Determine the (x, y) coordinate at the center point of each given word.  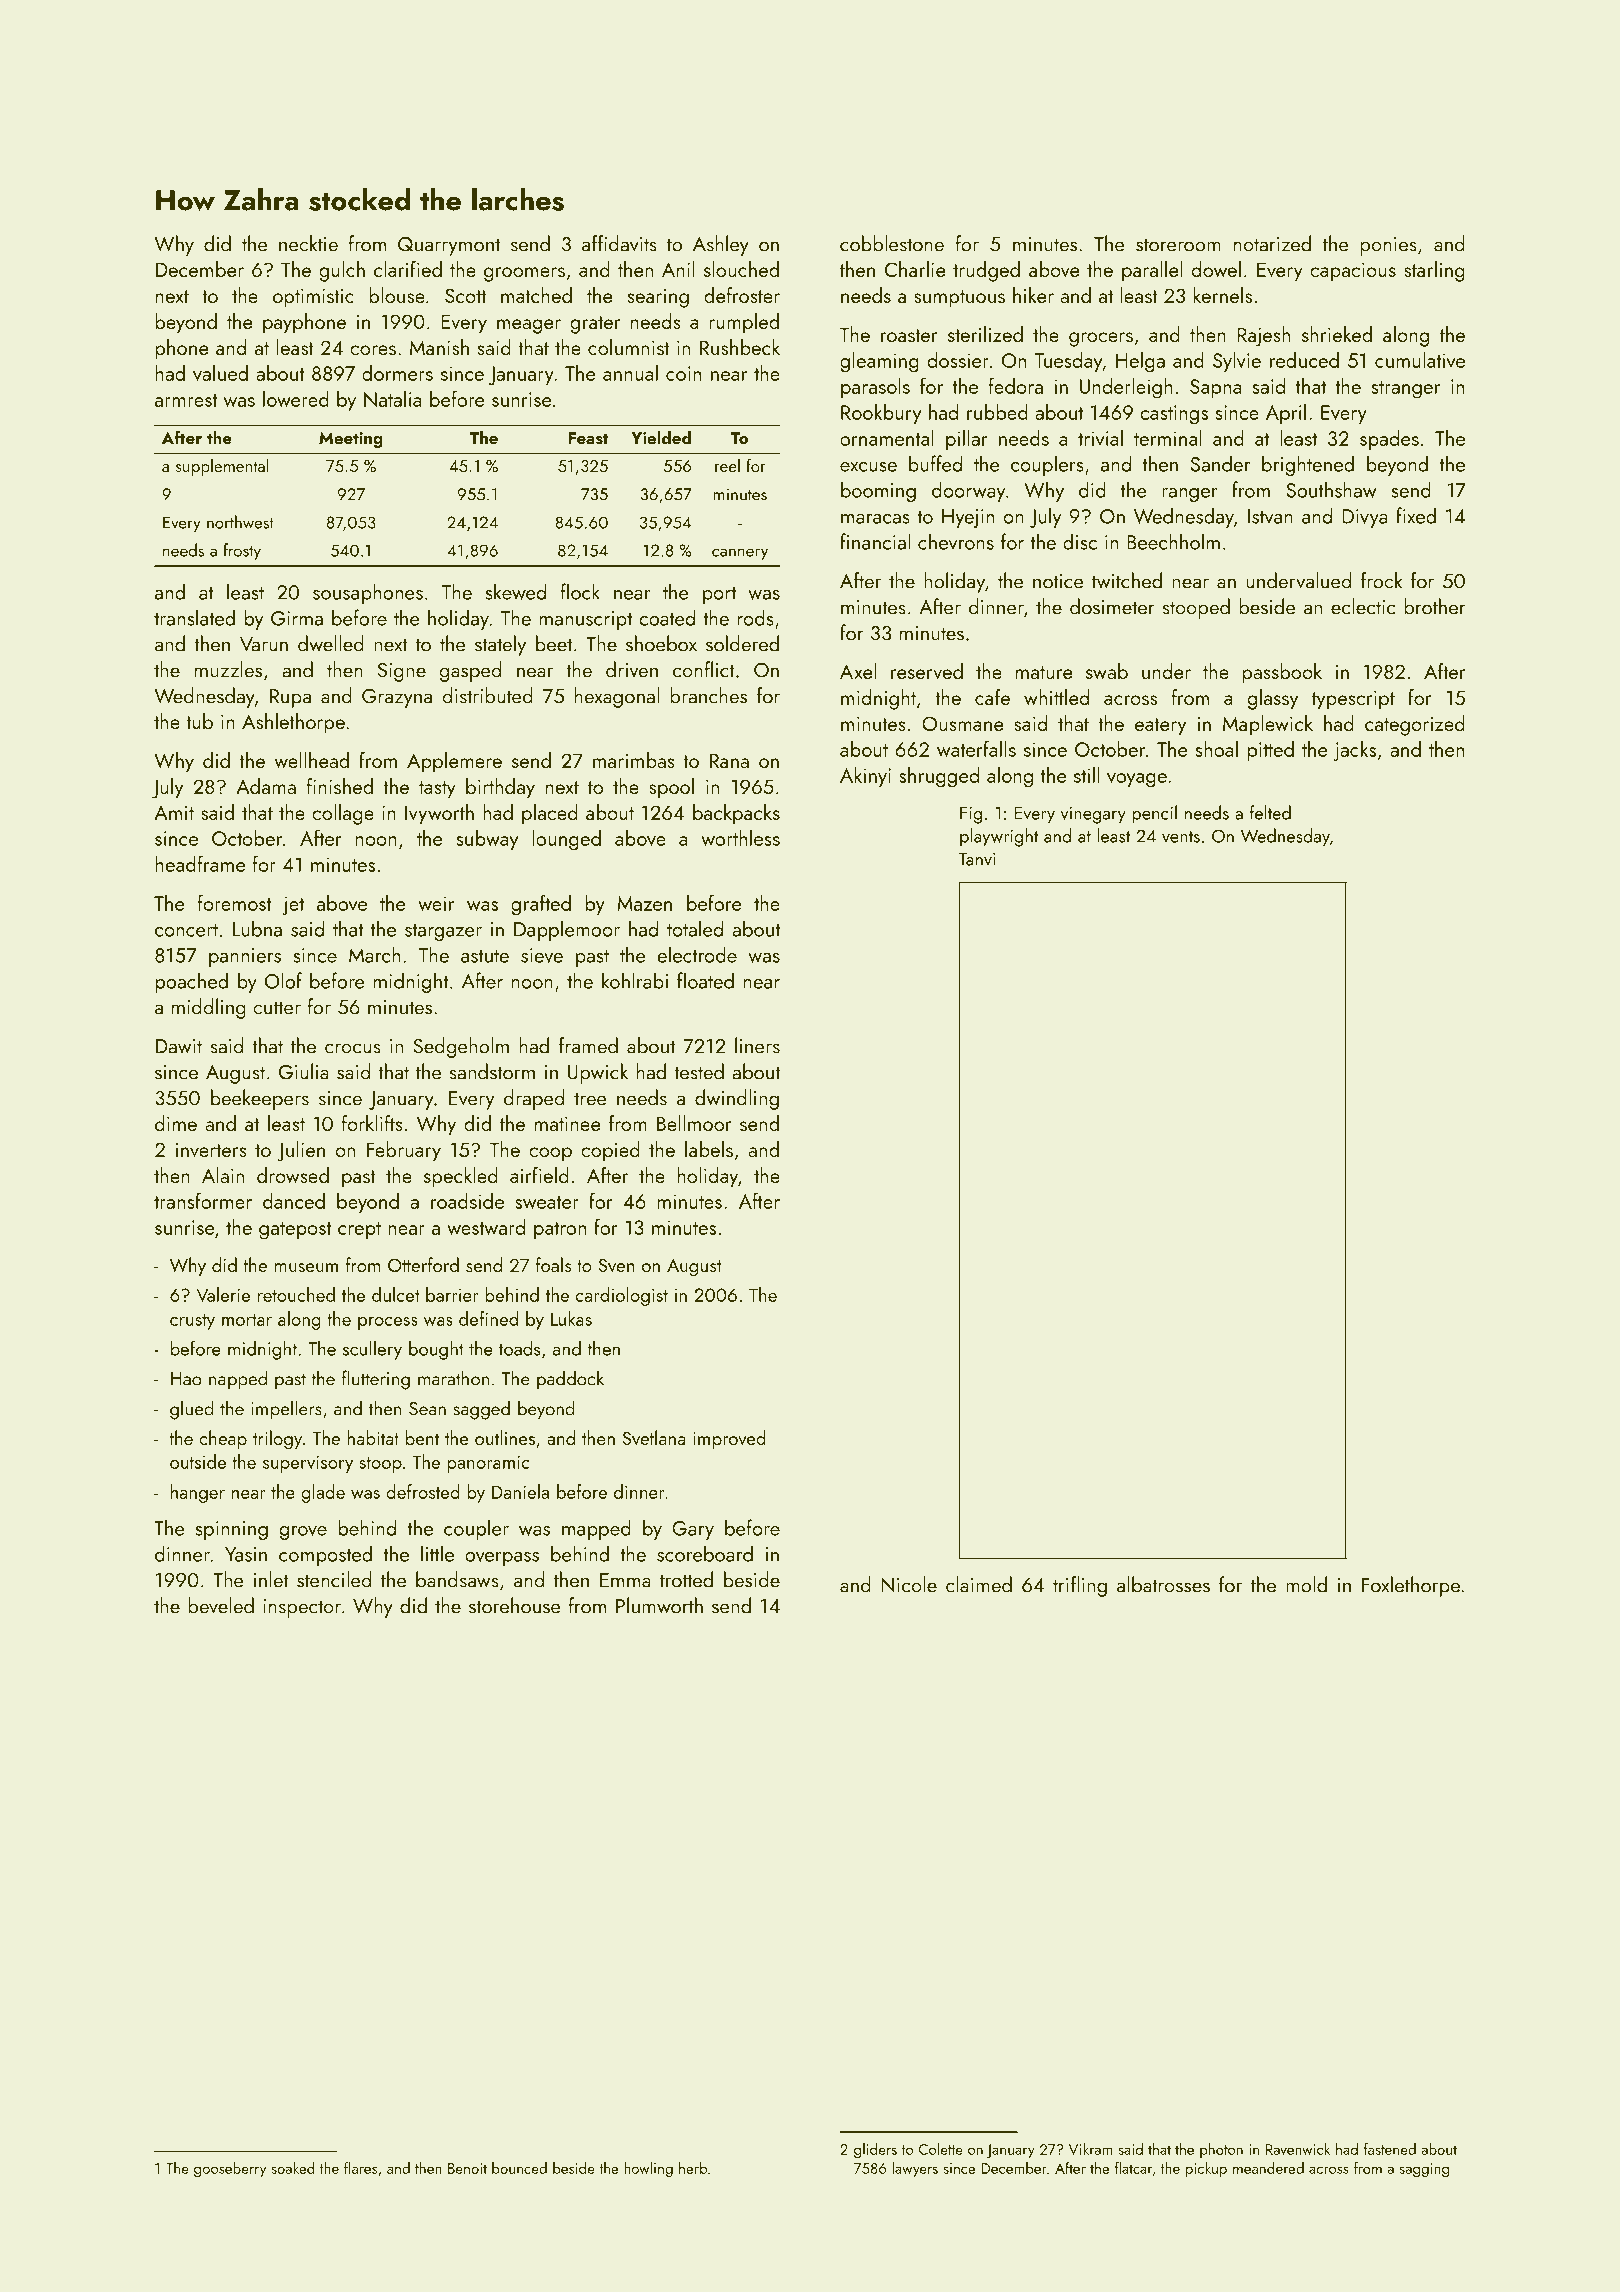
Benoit (467, 2168)
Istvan (1270, 516)
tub (199, 721)
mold (1306, 1584)
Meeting (351, 440)
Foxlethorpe (1411, 1586)
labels (709, 1149)
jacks (1355, 751)
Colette (941, 2149)
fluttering (376, 1380)
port (719, 595)
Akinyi (865, 777)
